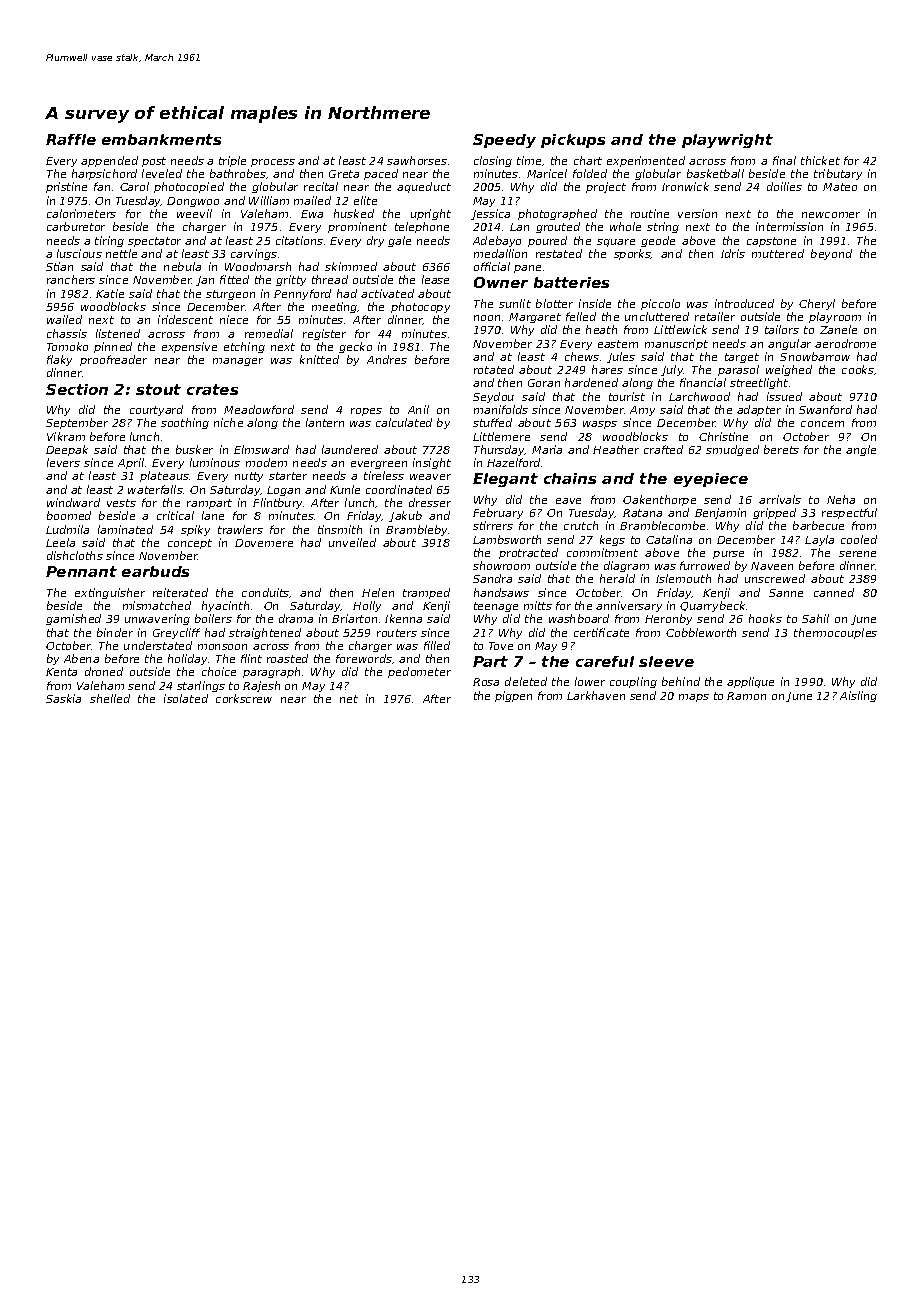 Image resolution: width=924 pixels, height=1308 pixels. Describe the element at coordinates (658, 241) in the screenshot. I see `geode` at that location.
